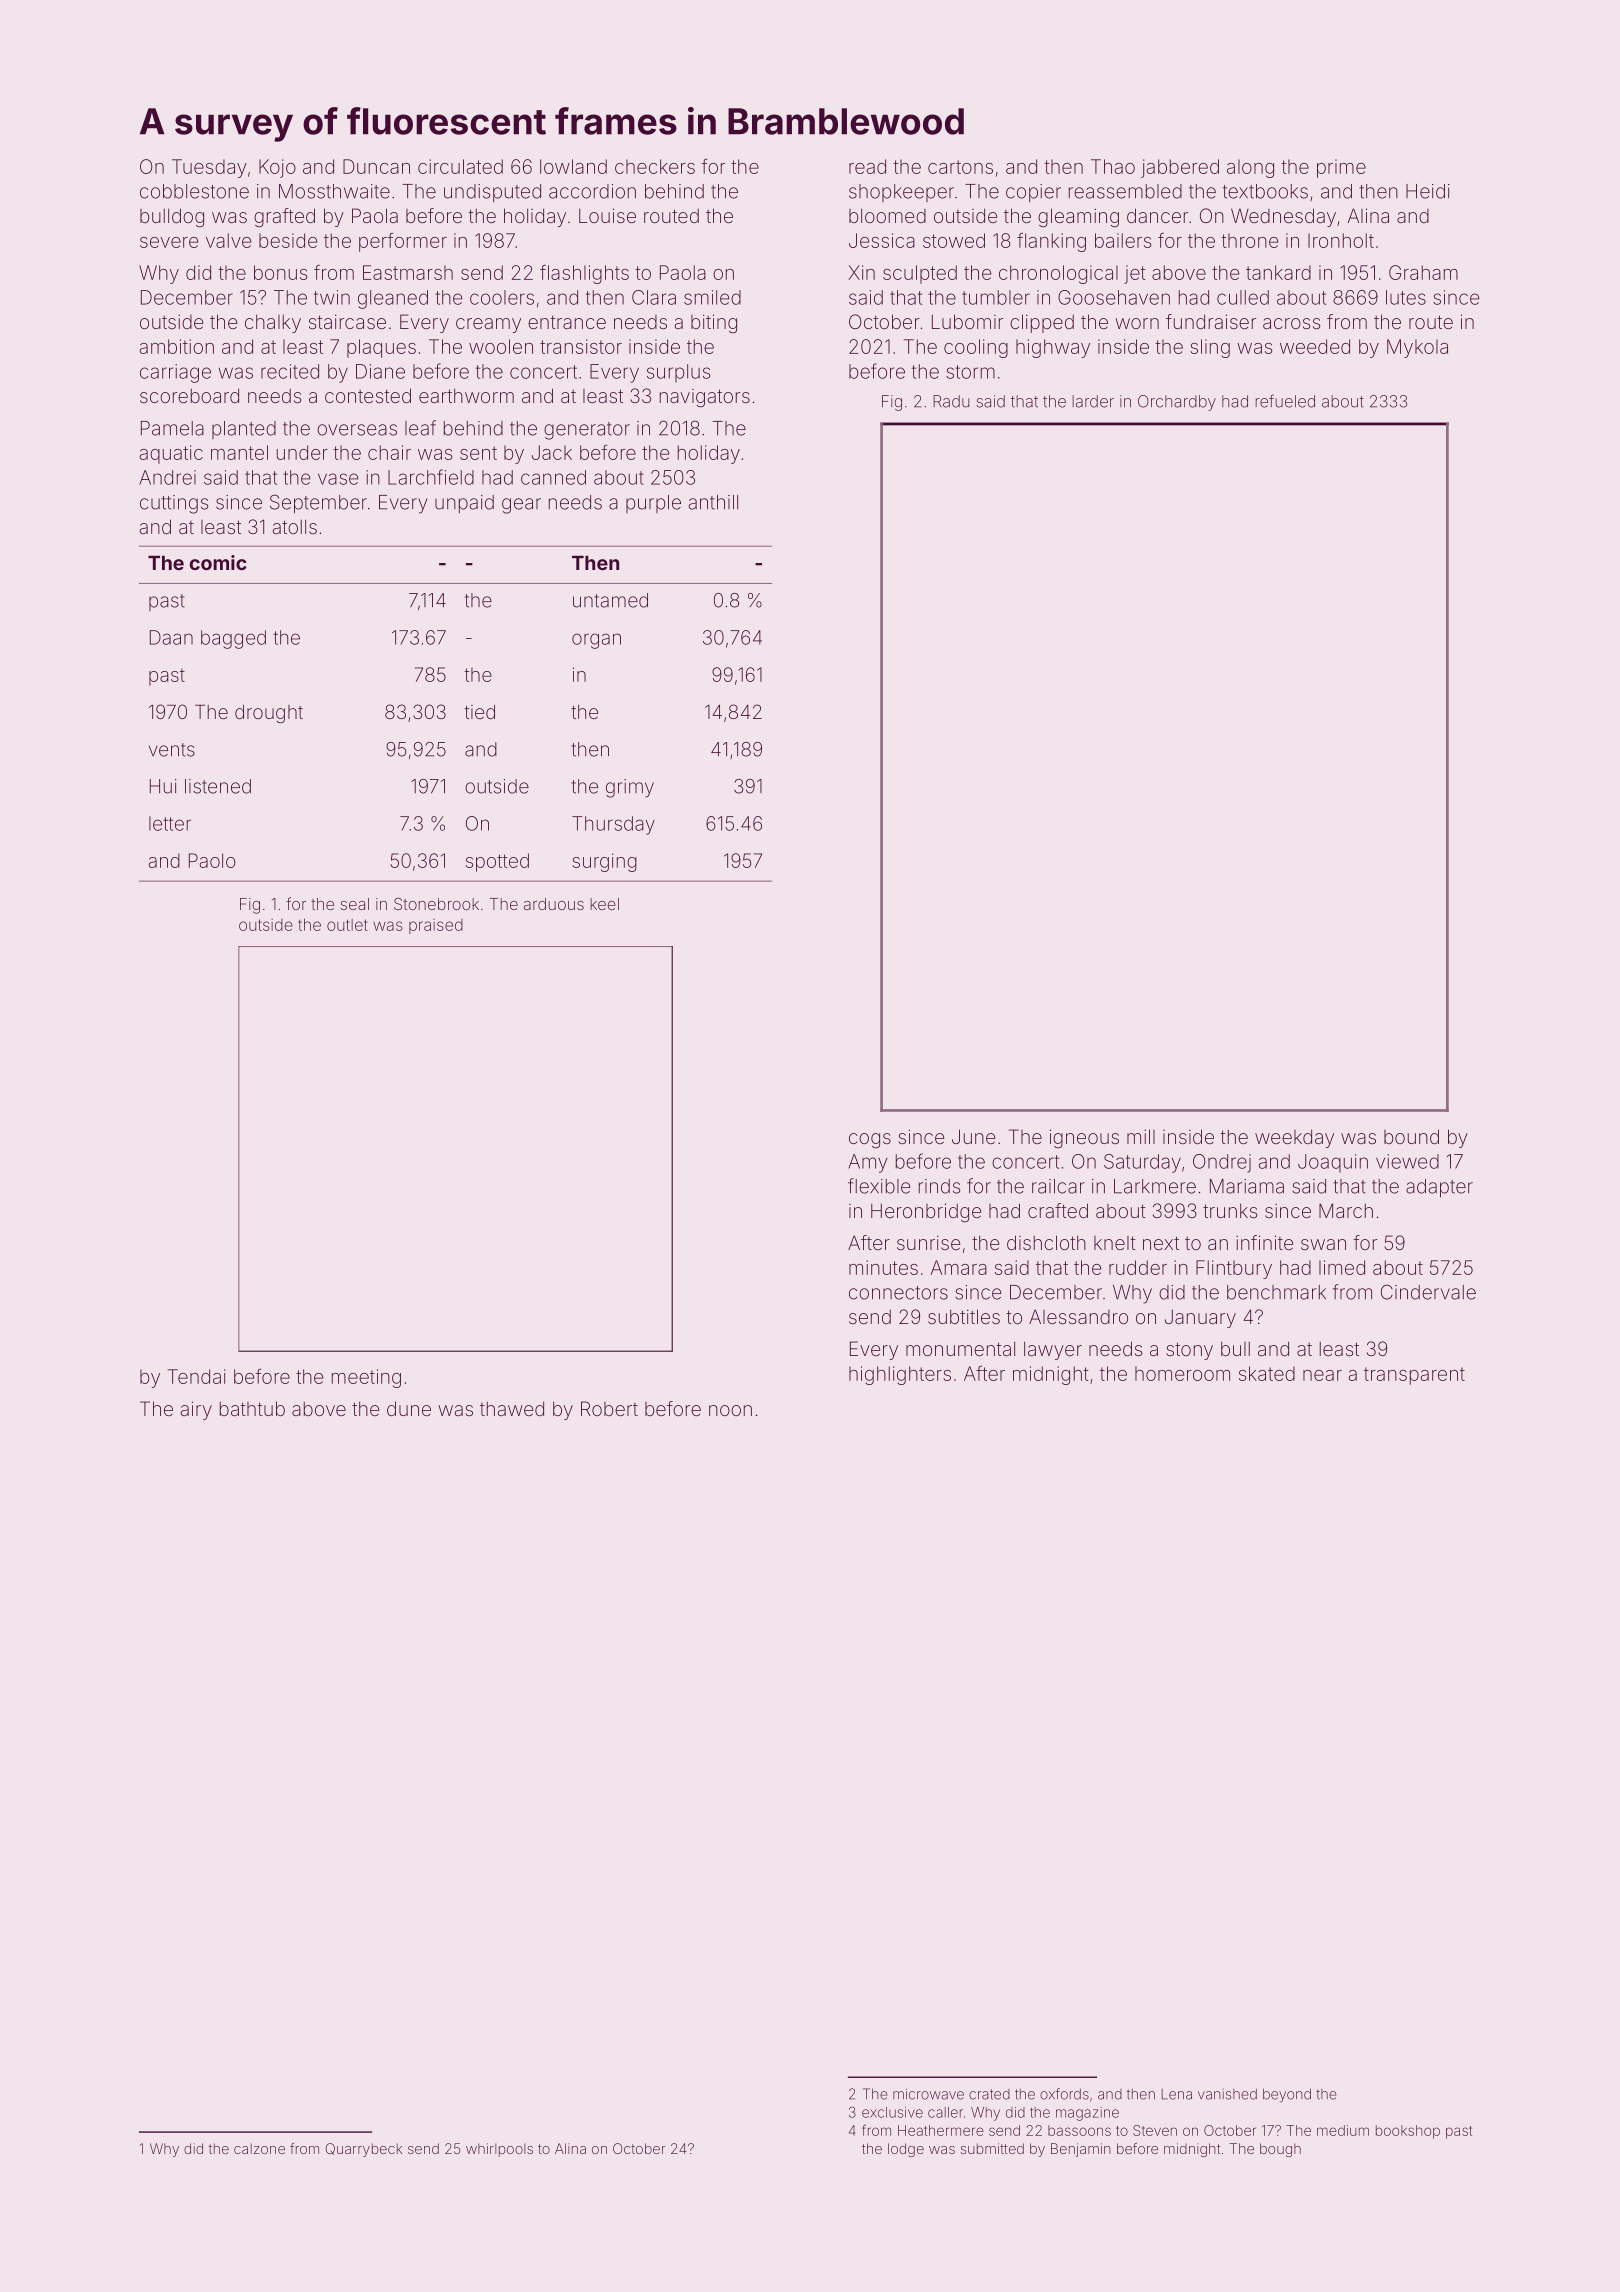  Describe the element at coordinates (171, 637) in the screenshot. I see `Daan` at that location.
